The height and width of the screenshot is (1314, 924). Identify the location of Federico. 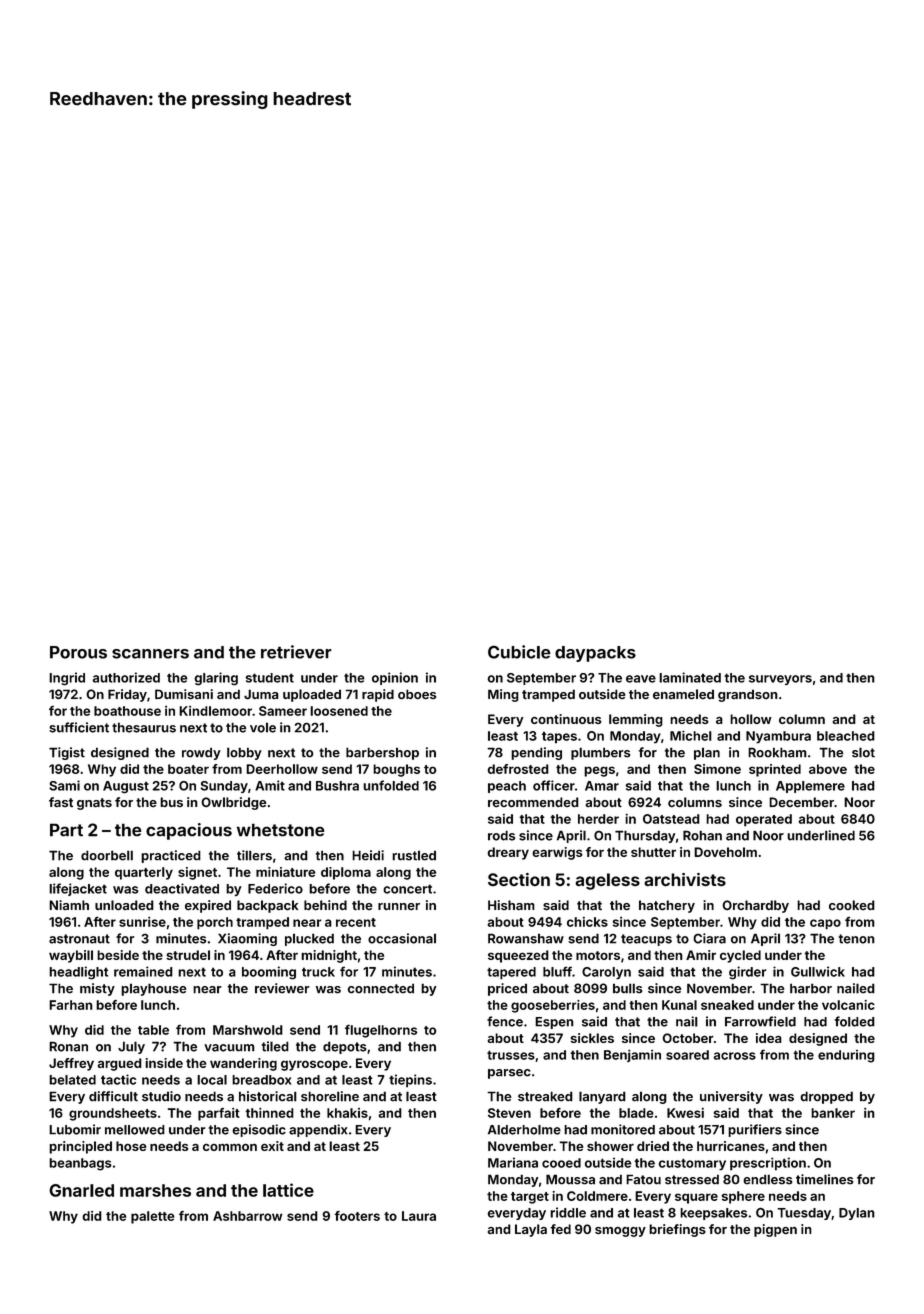
(275, 888).
